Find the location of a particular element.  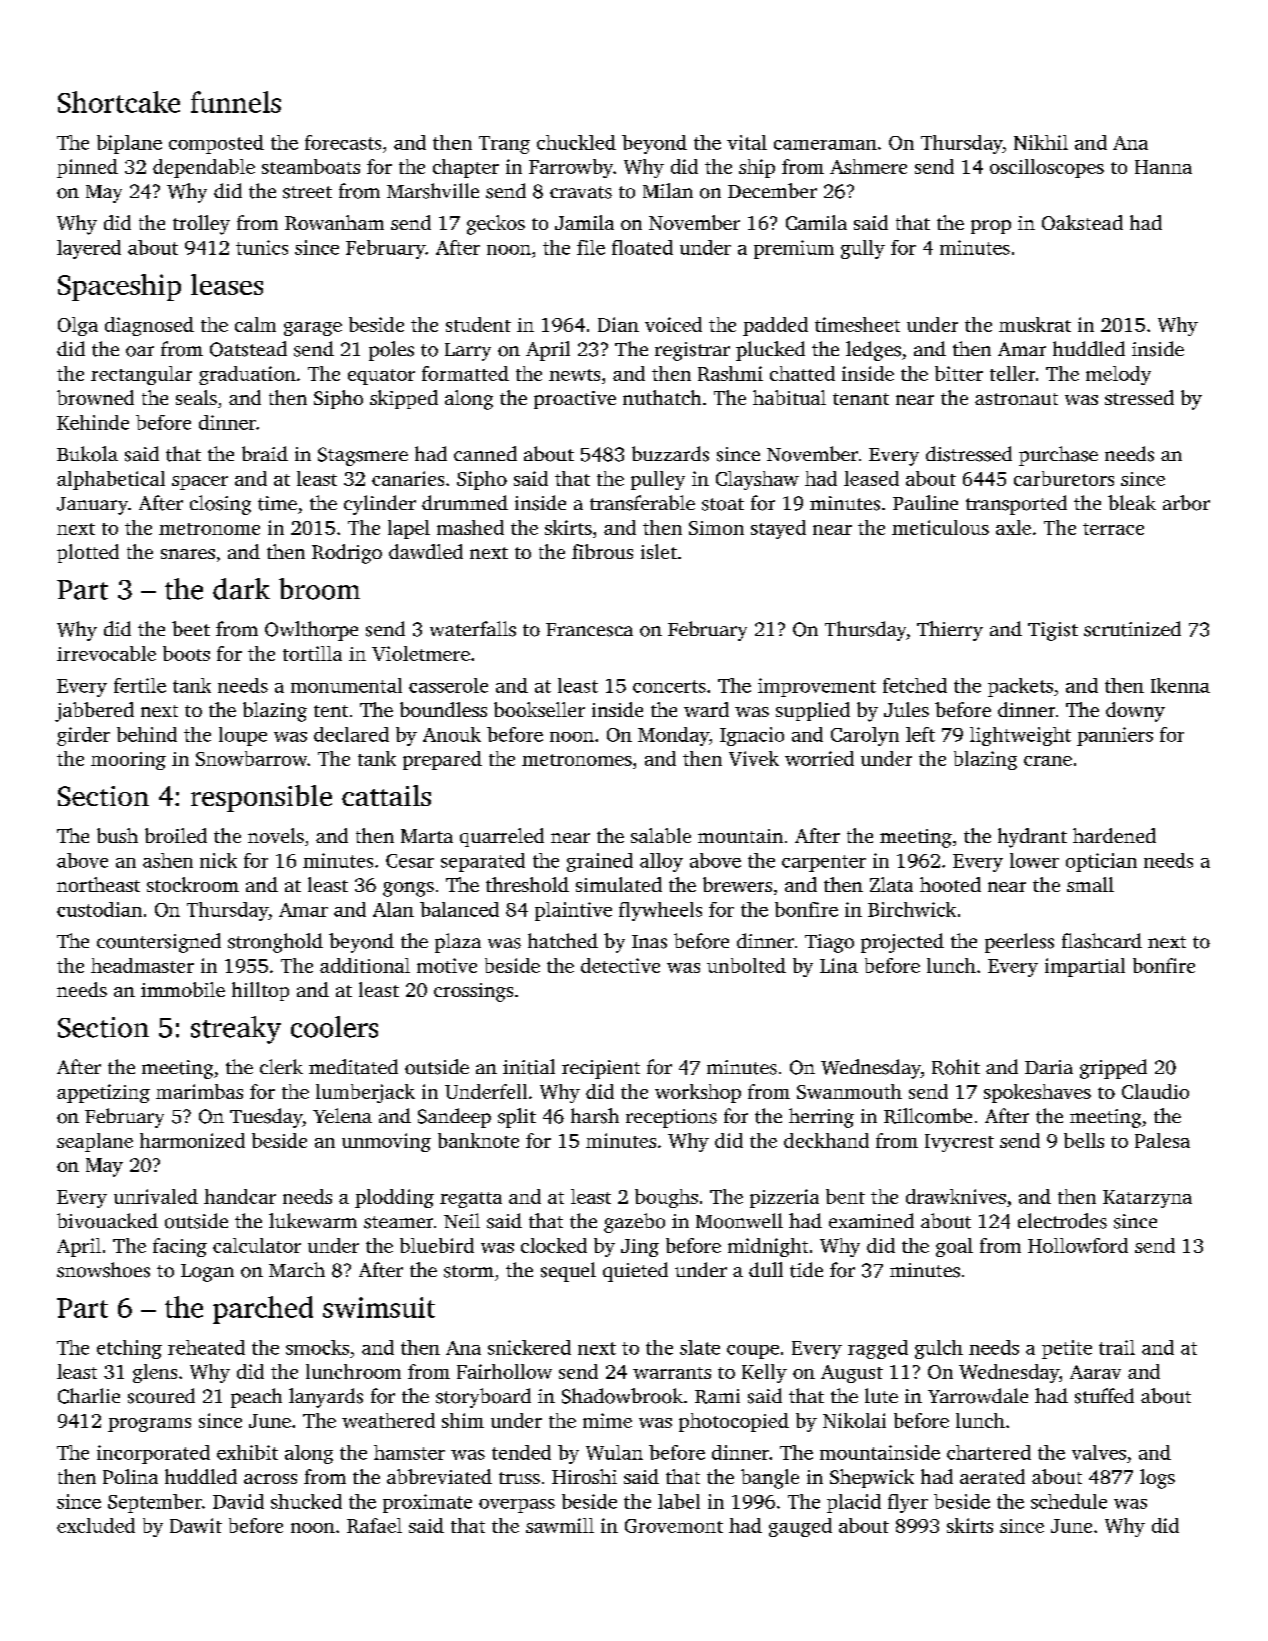

banknote is located at coordinates (478, 1140).
